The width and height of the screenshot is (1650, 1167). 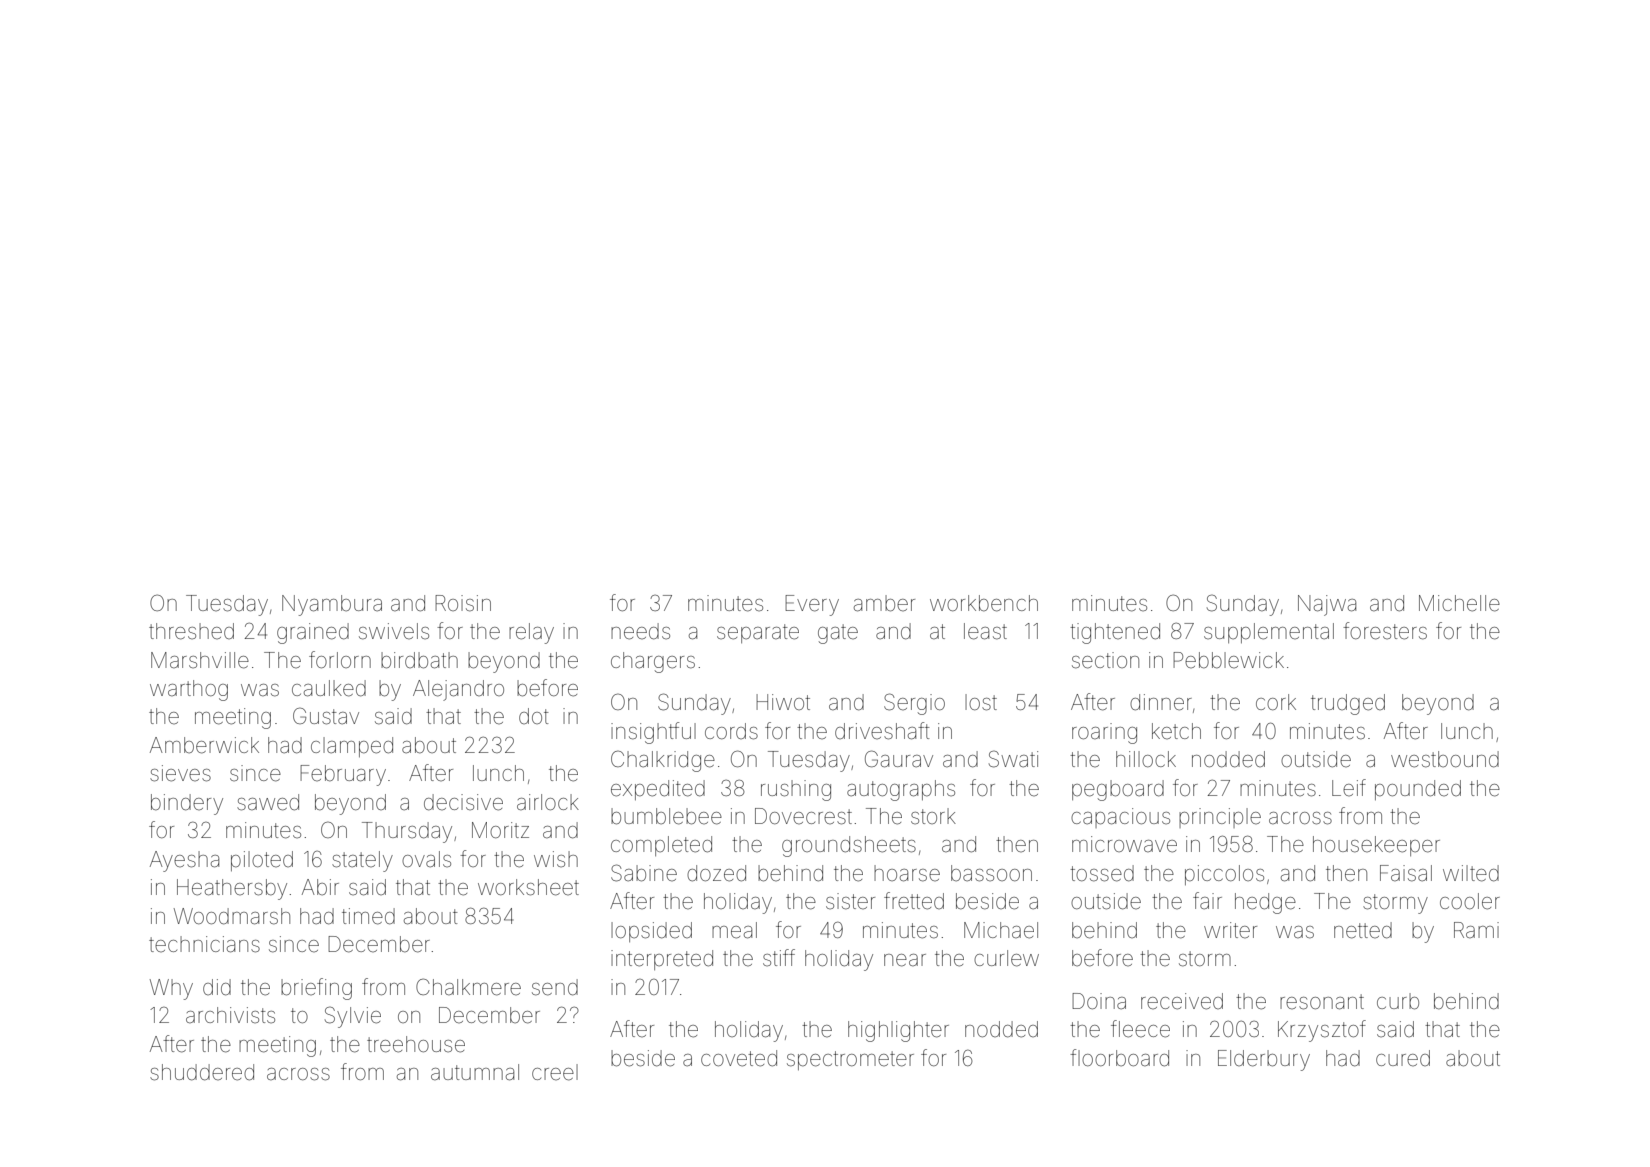 What do you see at coordinates (1459, 603) in the screenshot?
I see `Michelle` at bounding box center [1459, 603].
